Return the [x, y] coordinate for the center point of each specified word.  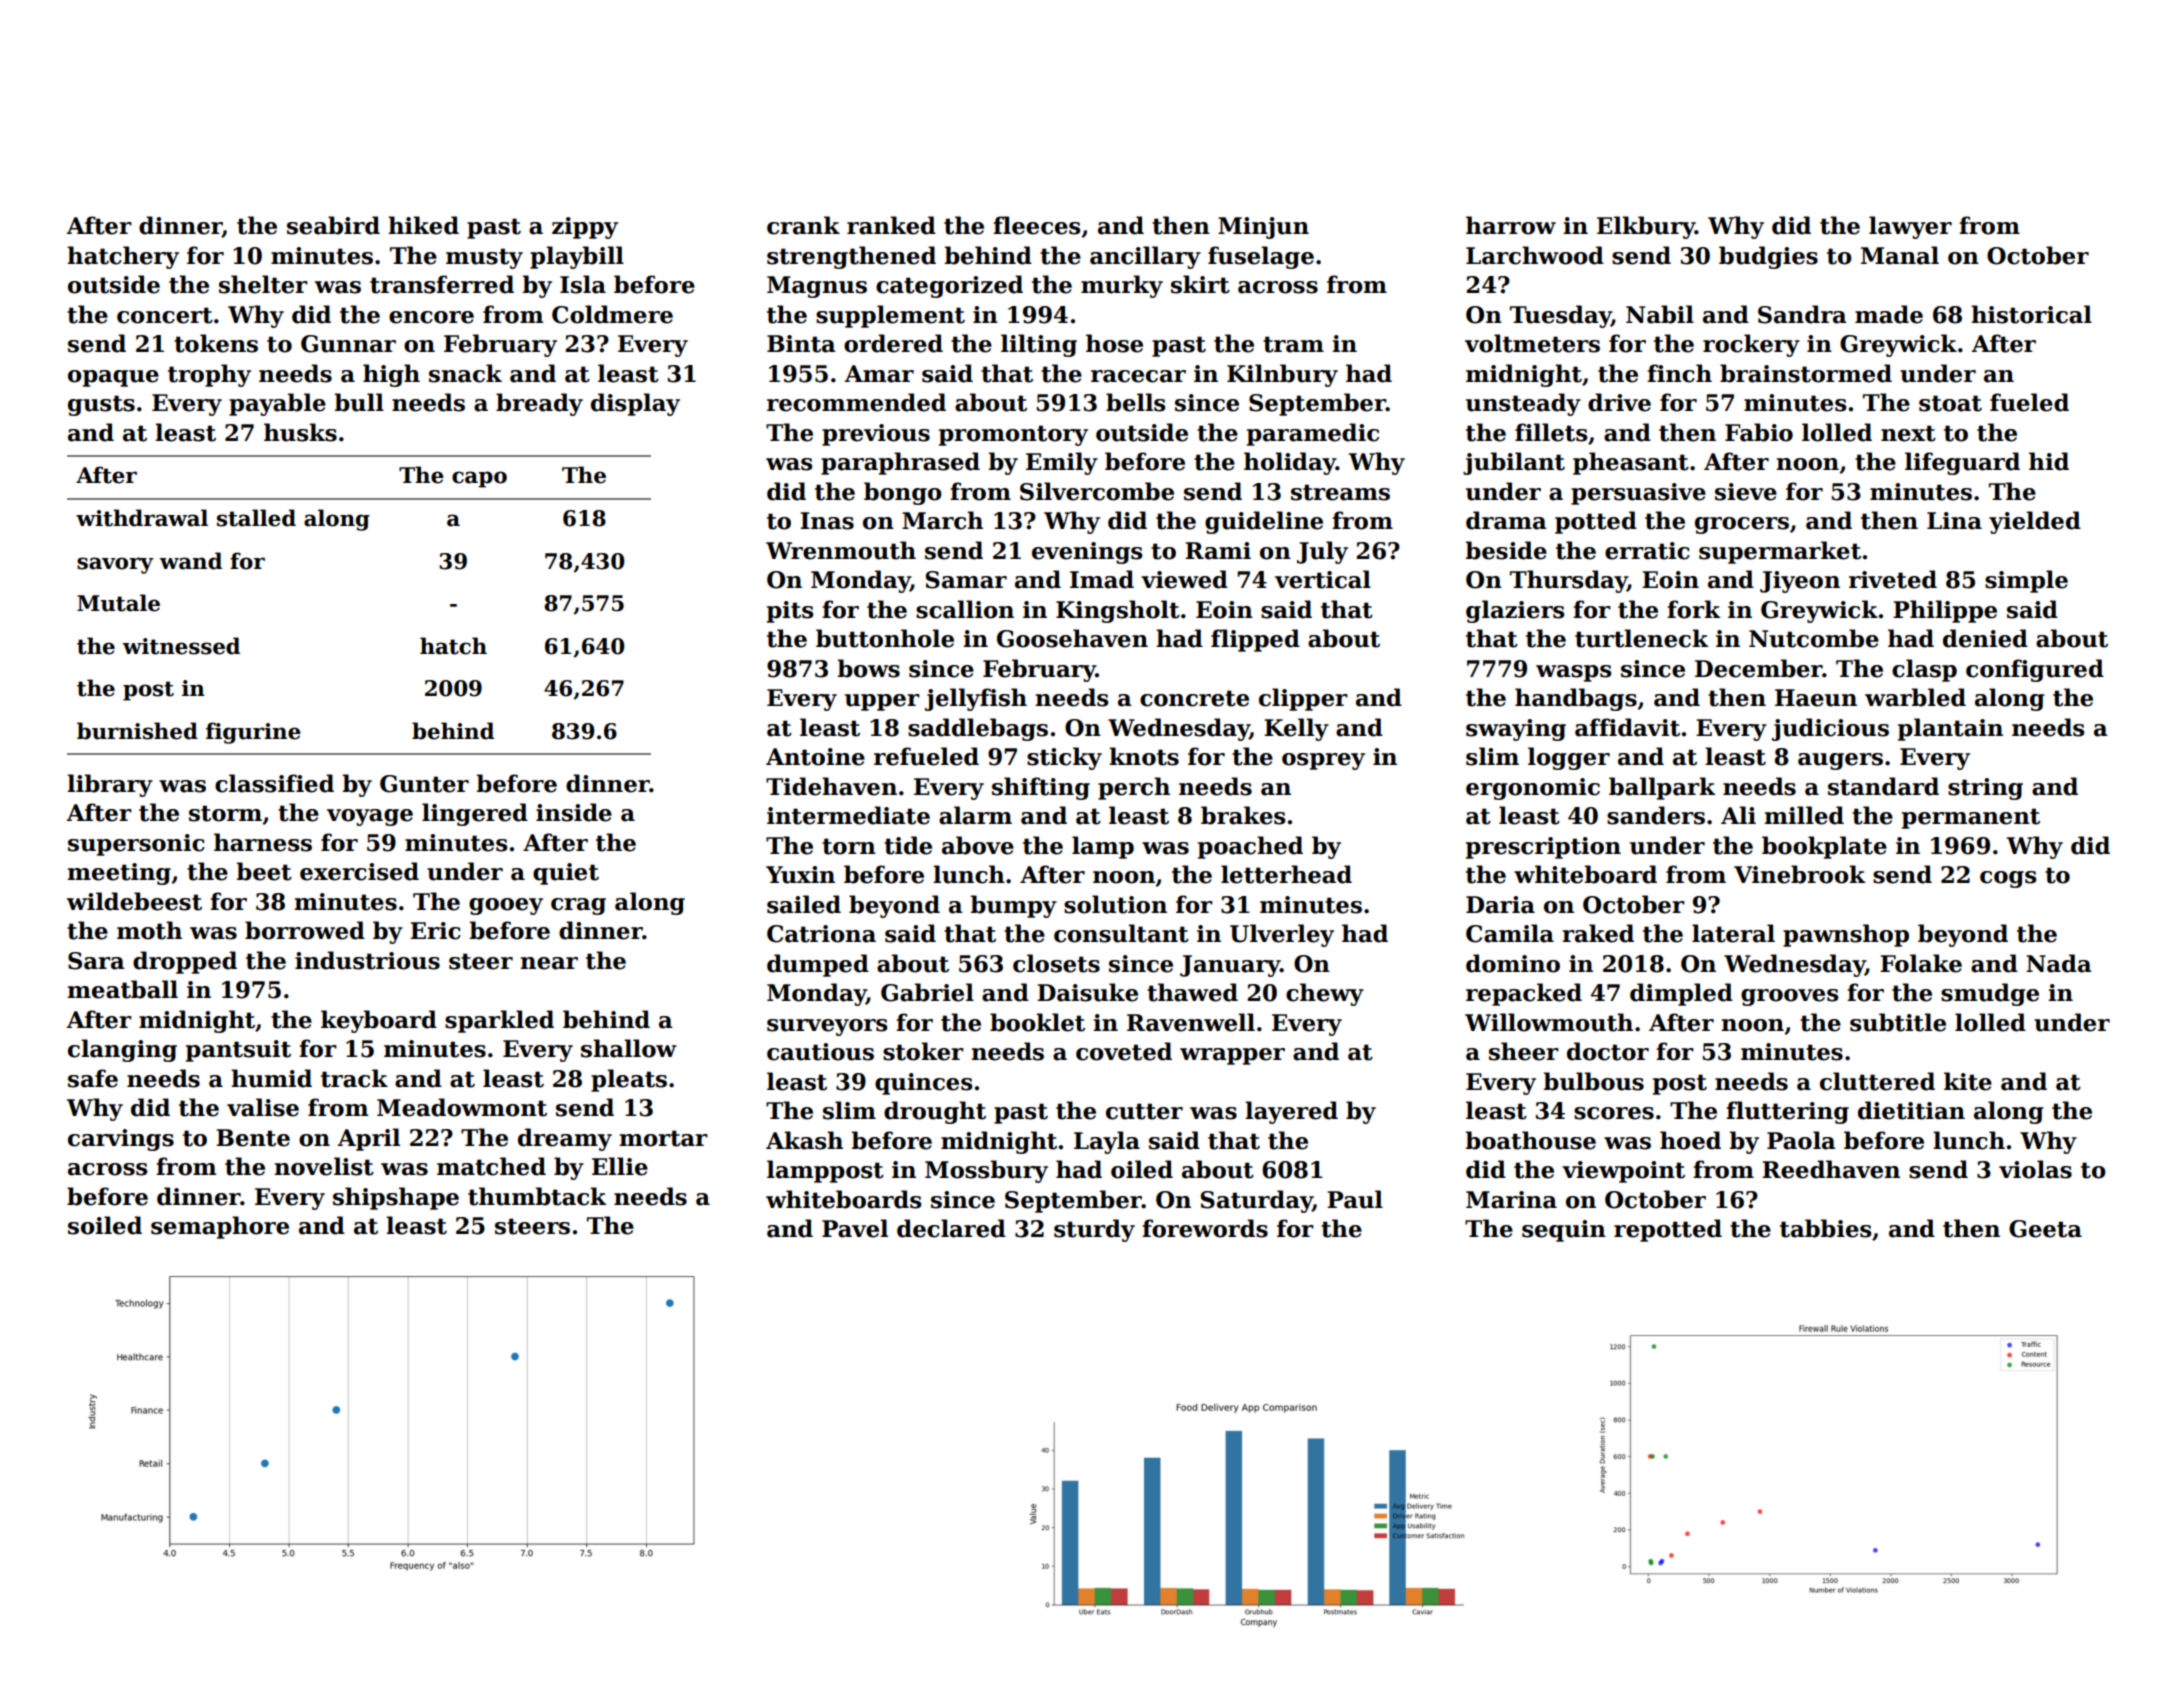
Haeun [1816, 698]
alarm [975, 815]
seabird [333, 225]
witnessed [181, 646]
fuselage [1261, 257]
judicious [1830, 729]
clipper [1303, 699]
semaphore [220, 1227]
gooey [506, 906]
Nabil [1660, 314]
